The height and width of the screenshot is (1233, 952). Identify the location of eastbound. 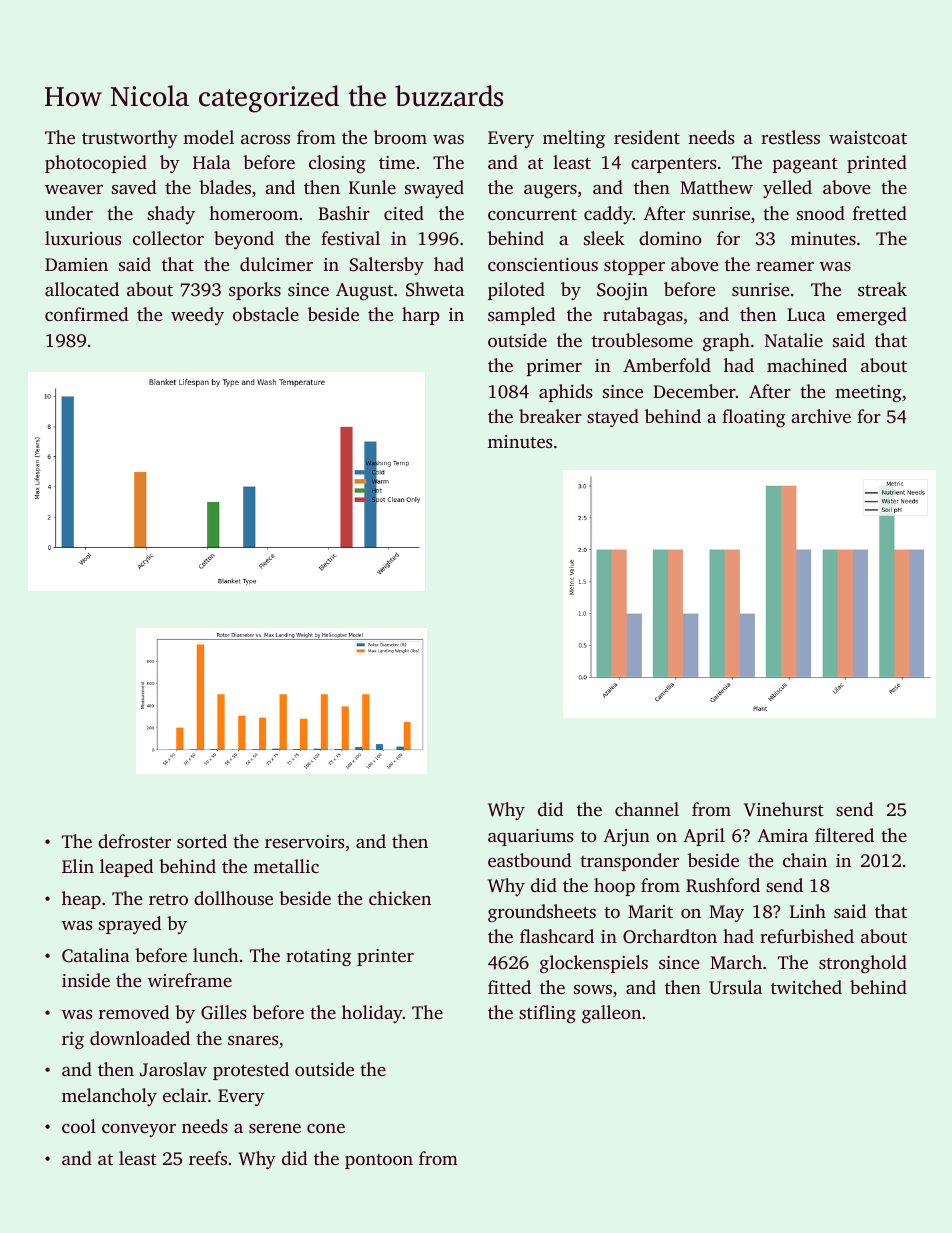
(529, 860).
